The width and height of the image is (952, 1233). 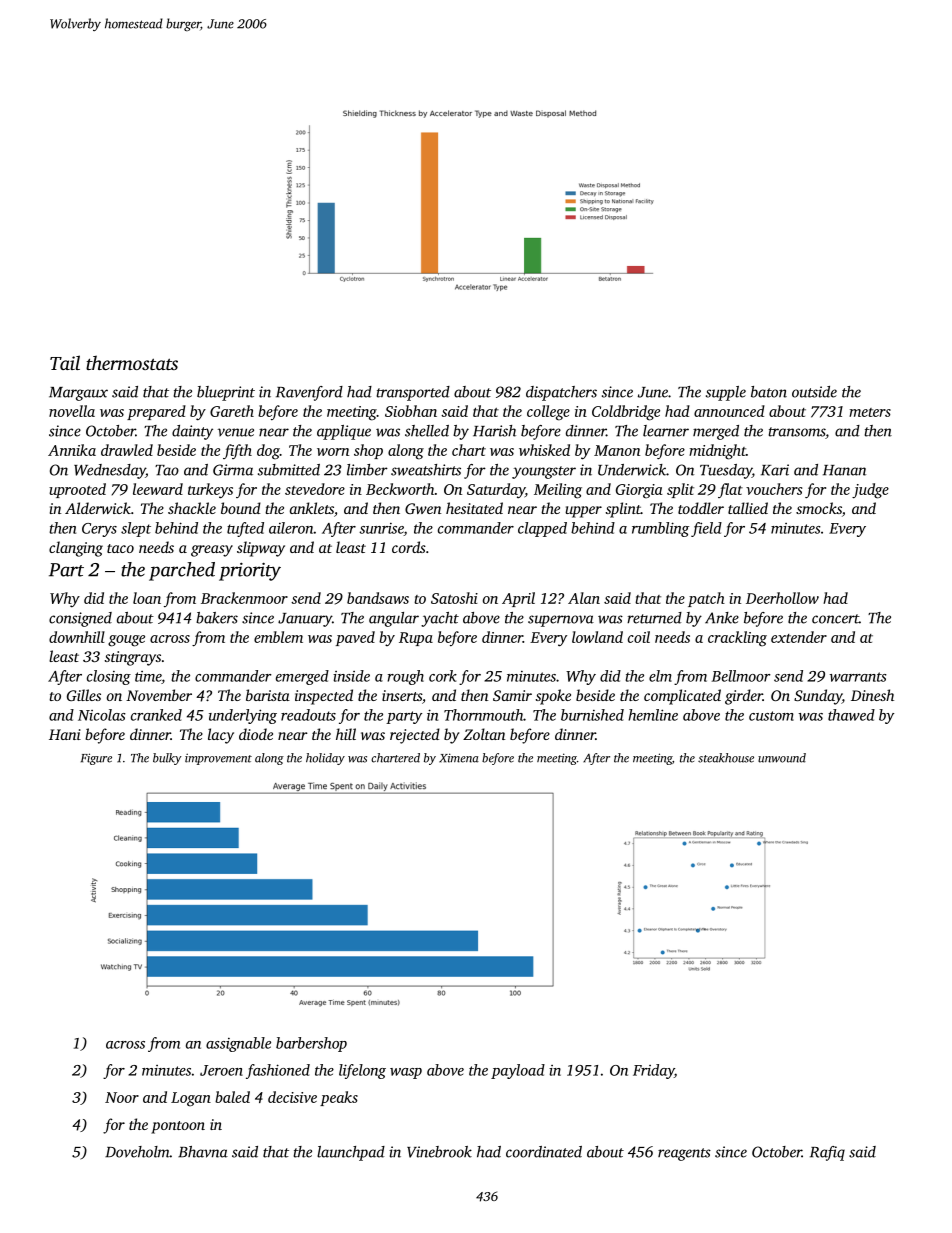 What do you see at coordinates (351, 1153) in the image?
I see `launchpad` at bounding box center [351, 1153].
